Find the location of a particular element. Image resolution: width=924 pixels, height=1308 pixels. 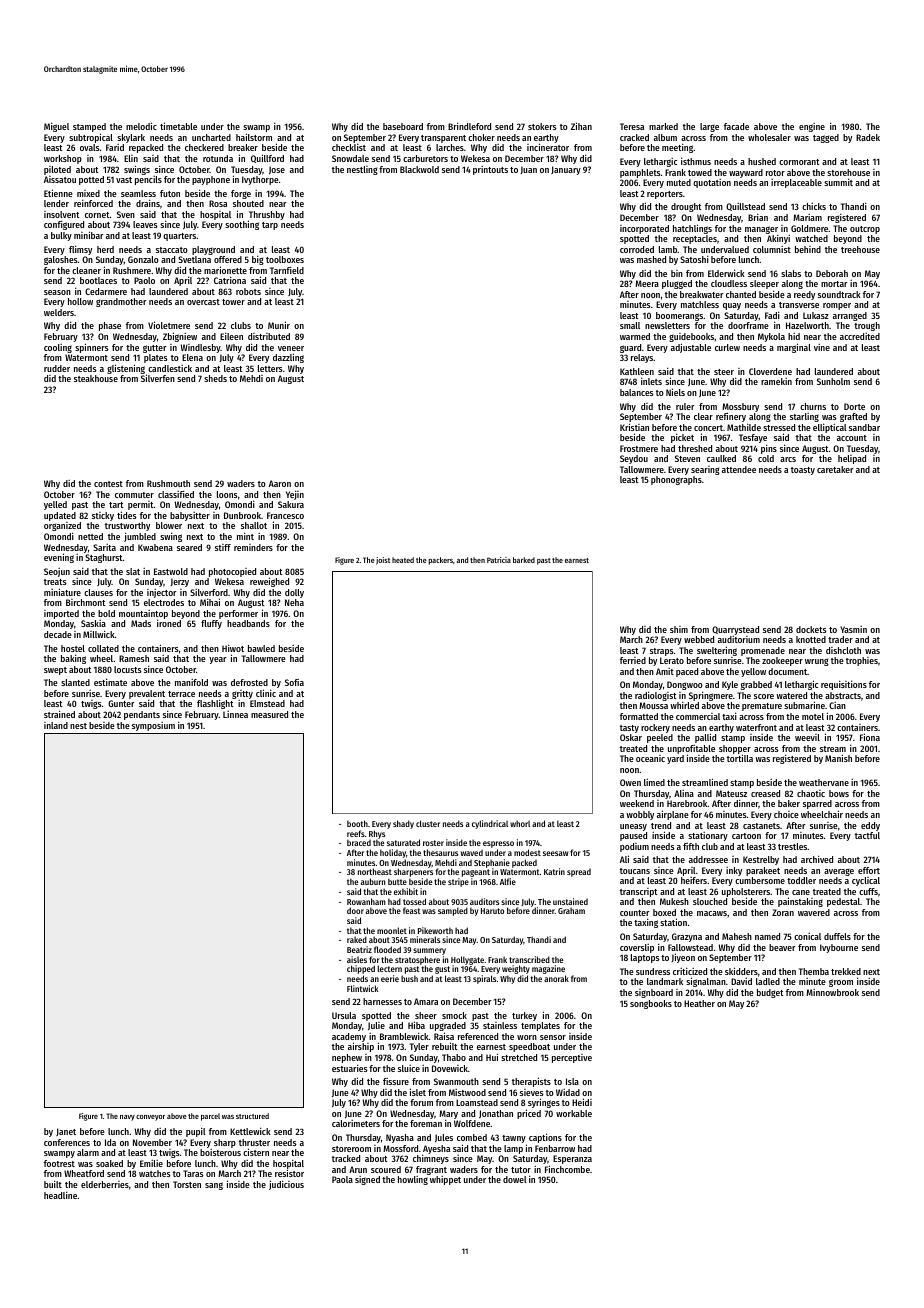

headline is located at coordinates (60, 1195).
